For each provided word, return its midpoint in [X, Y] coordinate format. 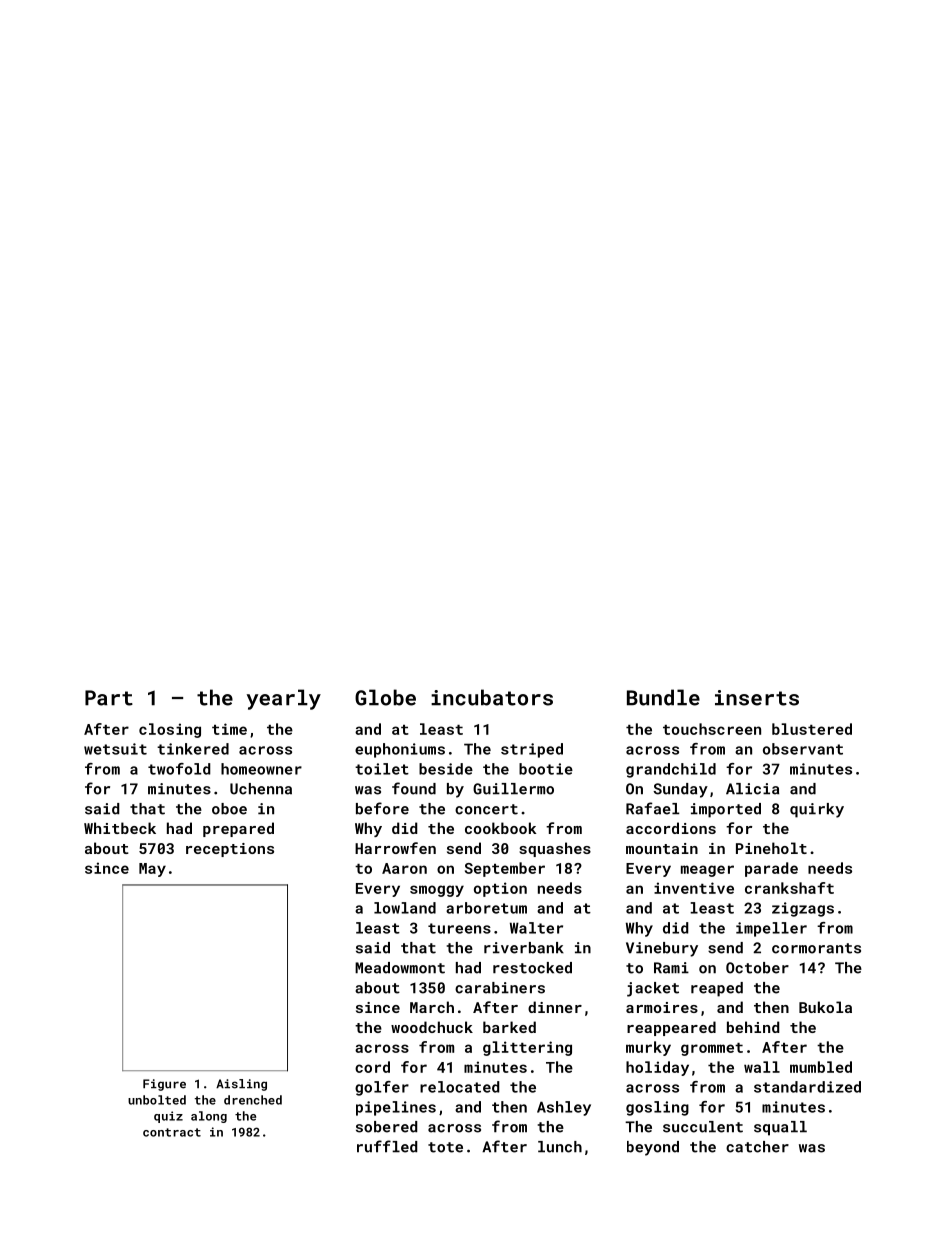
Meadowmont [400, 968]
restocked [532, 968]
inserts [757, 698]
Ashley [564, 1108]
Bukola [825, 1007]
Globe [385, 697]
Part [109, 698]
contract [172, 1132]
